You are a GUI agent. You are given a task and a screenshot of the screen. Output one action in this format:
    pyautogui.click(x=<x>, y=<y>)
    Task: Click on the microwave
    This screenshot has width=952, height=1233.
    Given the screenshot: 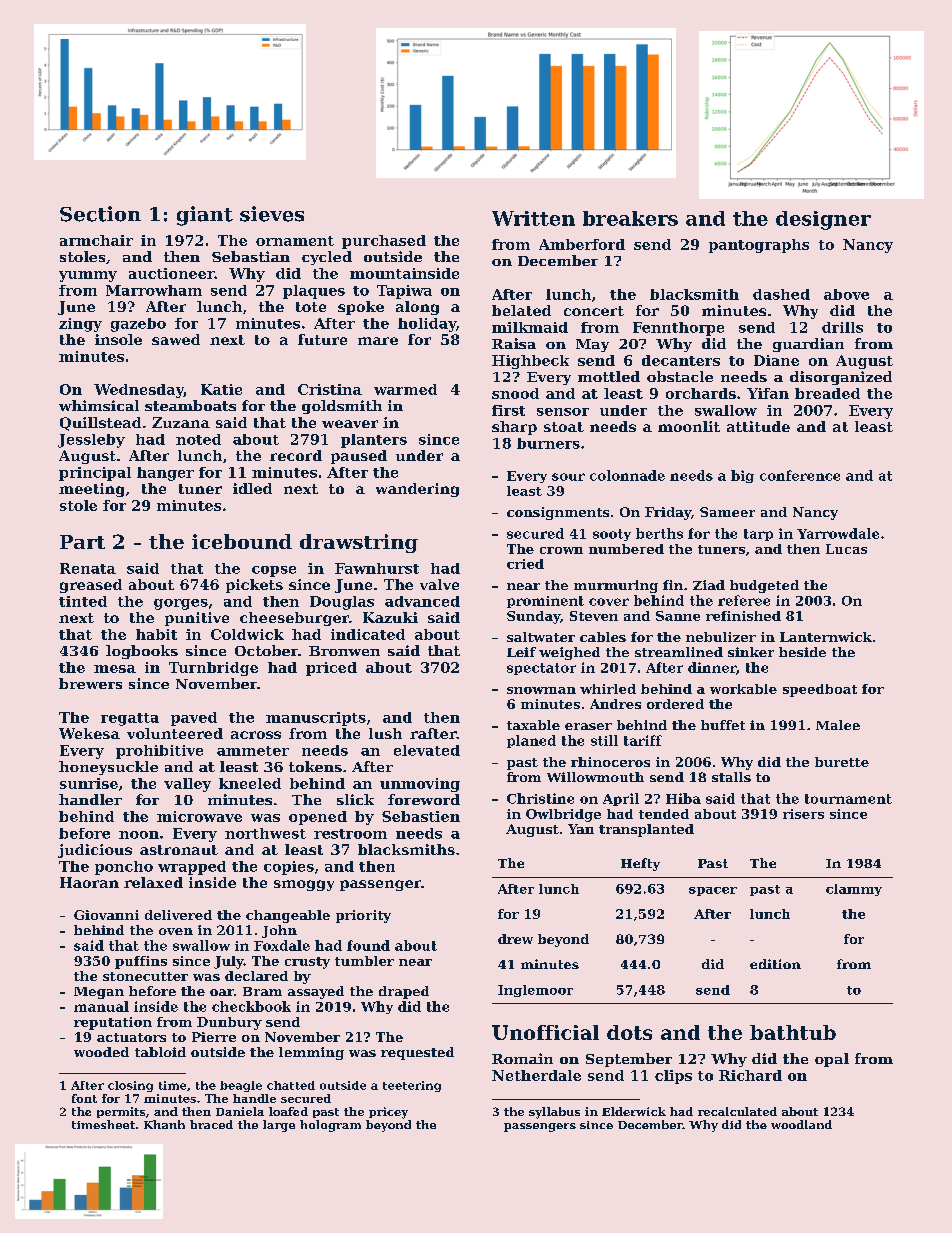 What is the action you would take?
    pyautogui.click(x=199, y=816)
